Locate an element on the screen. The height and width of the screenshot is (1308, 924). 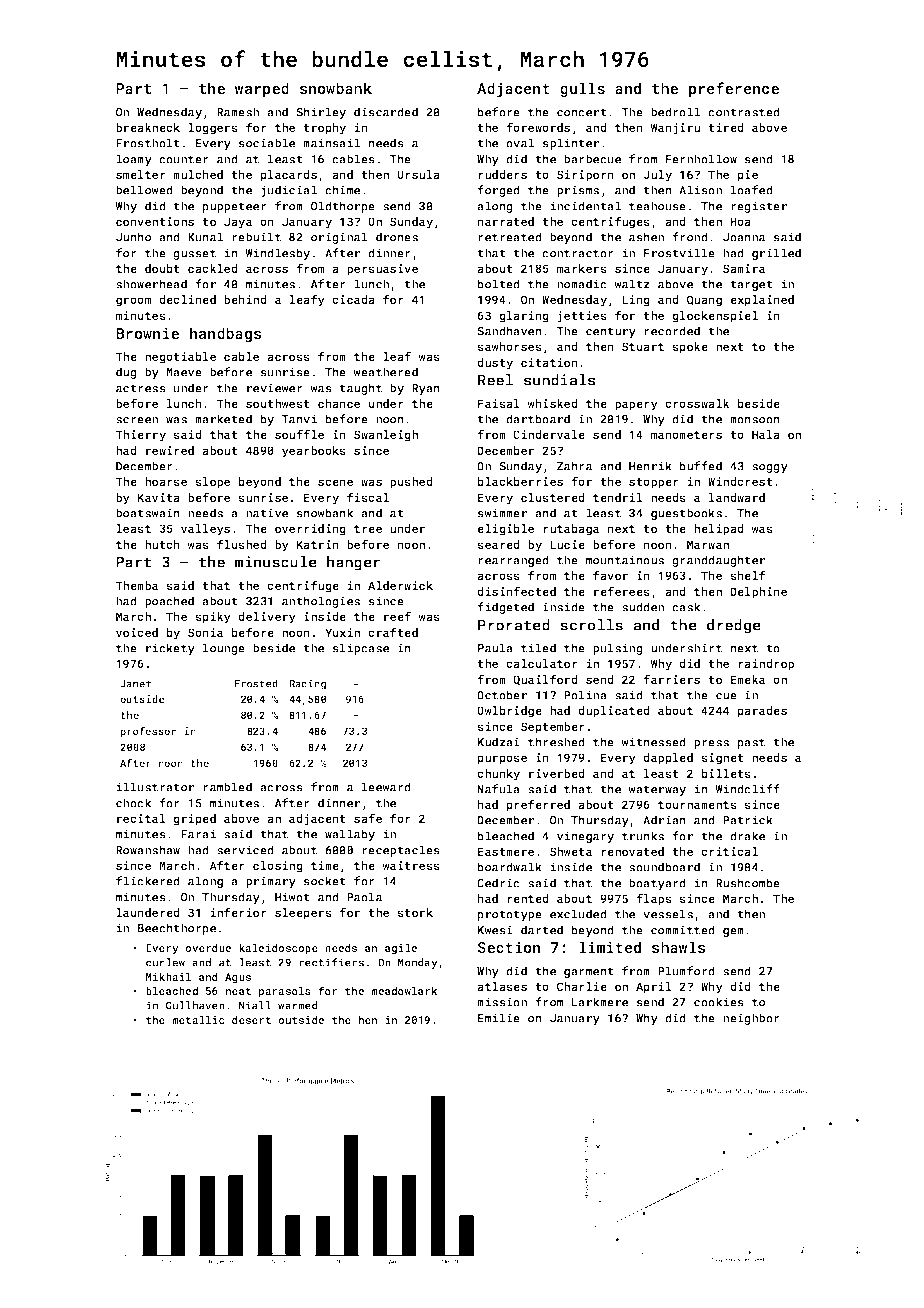
ashen is located at coordinates (646, 237).
